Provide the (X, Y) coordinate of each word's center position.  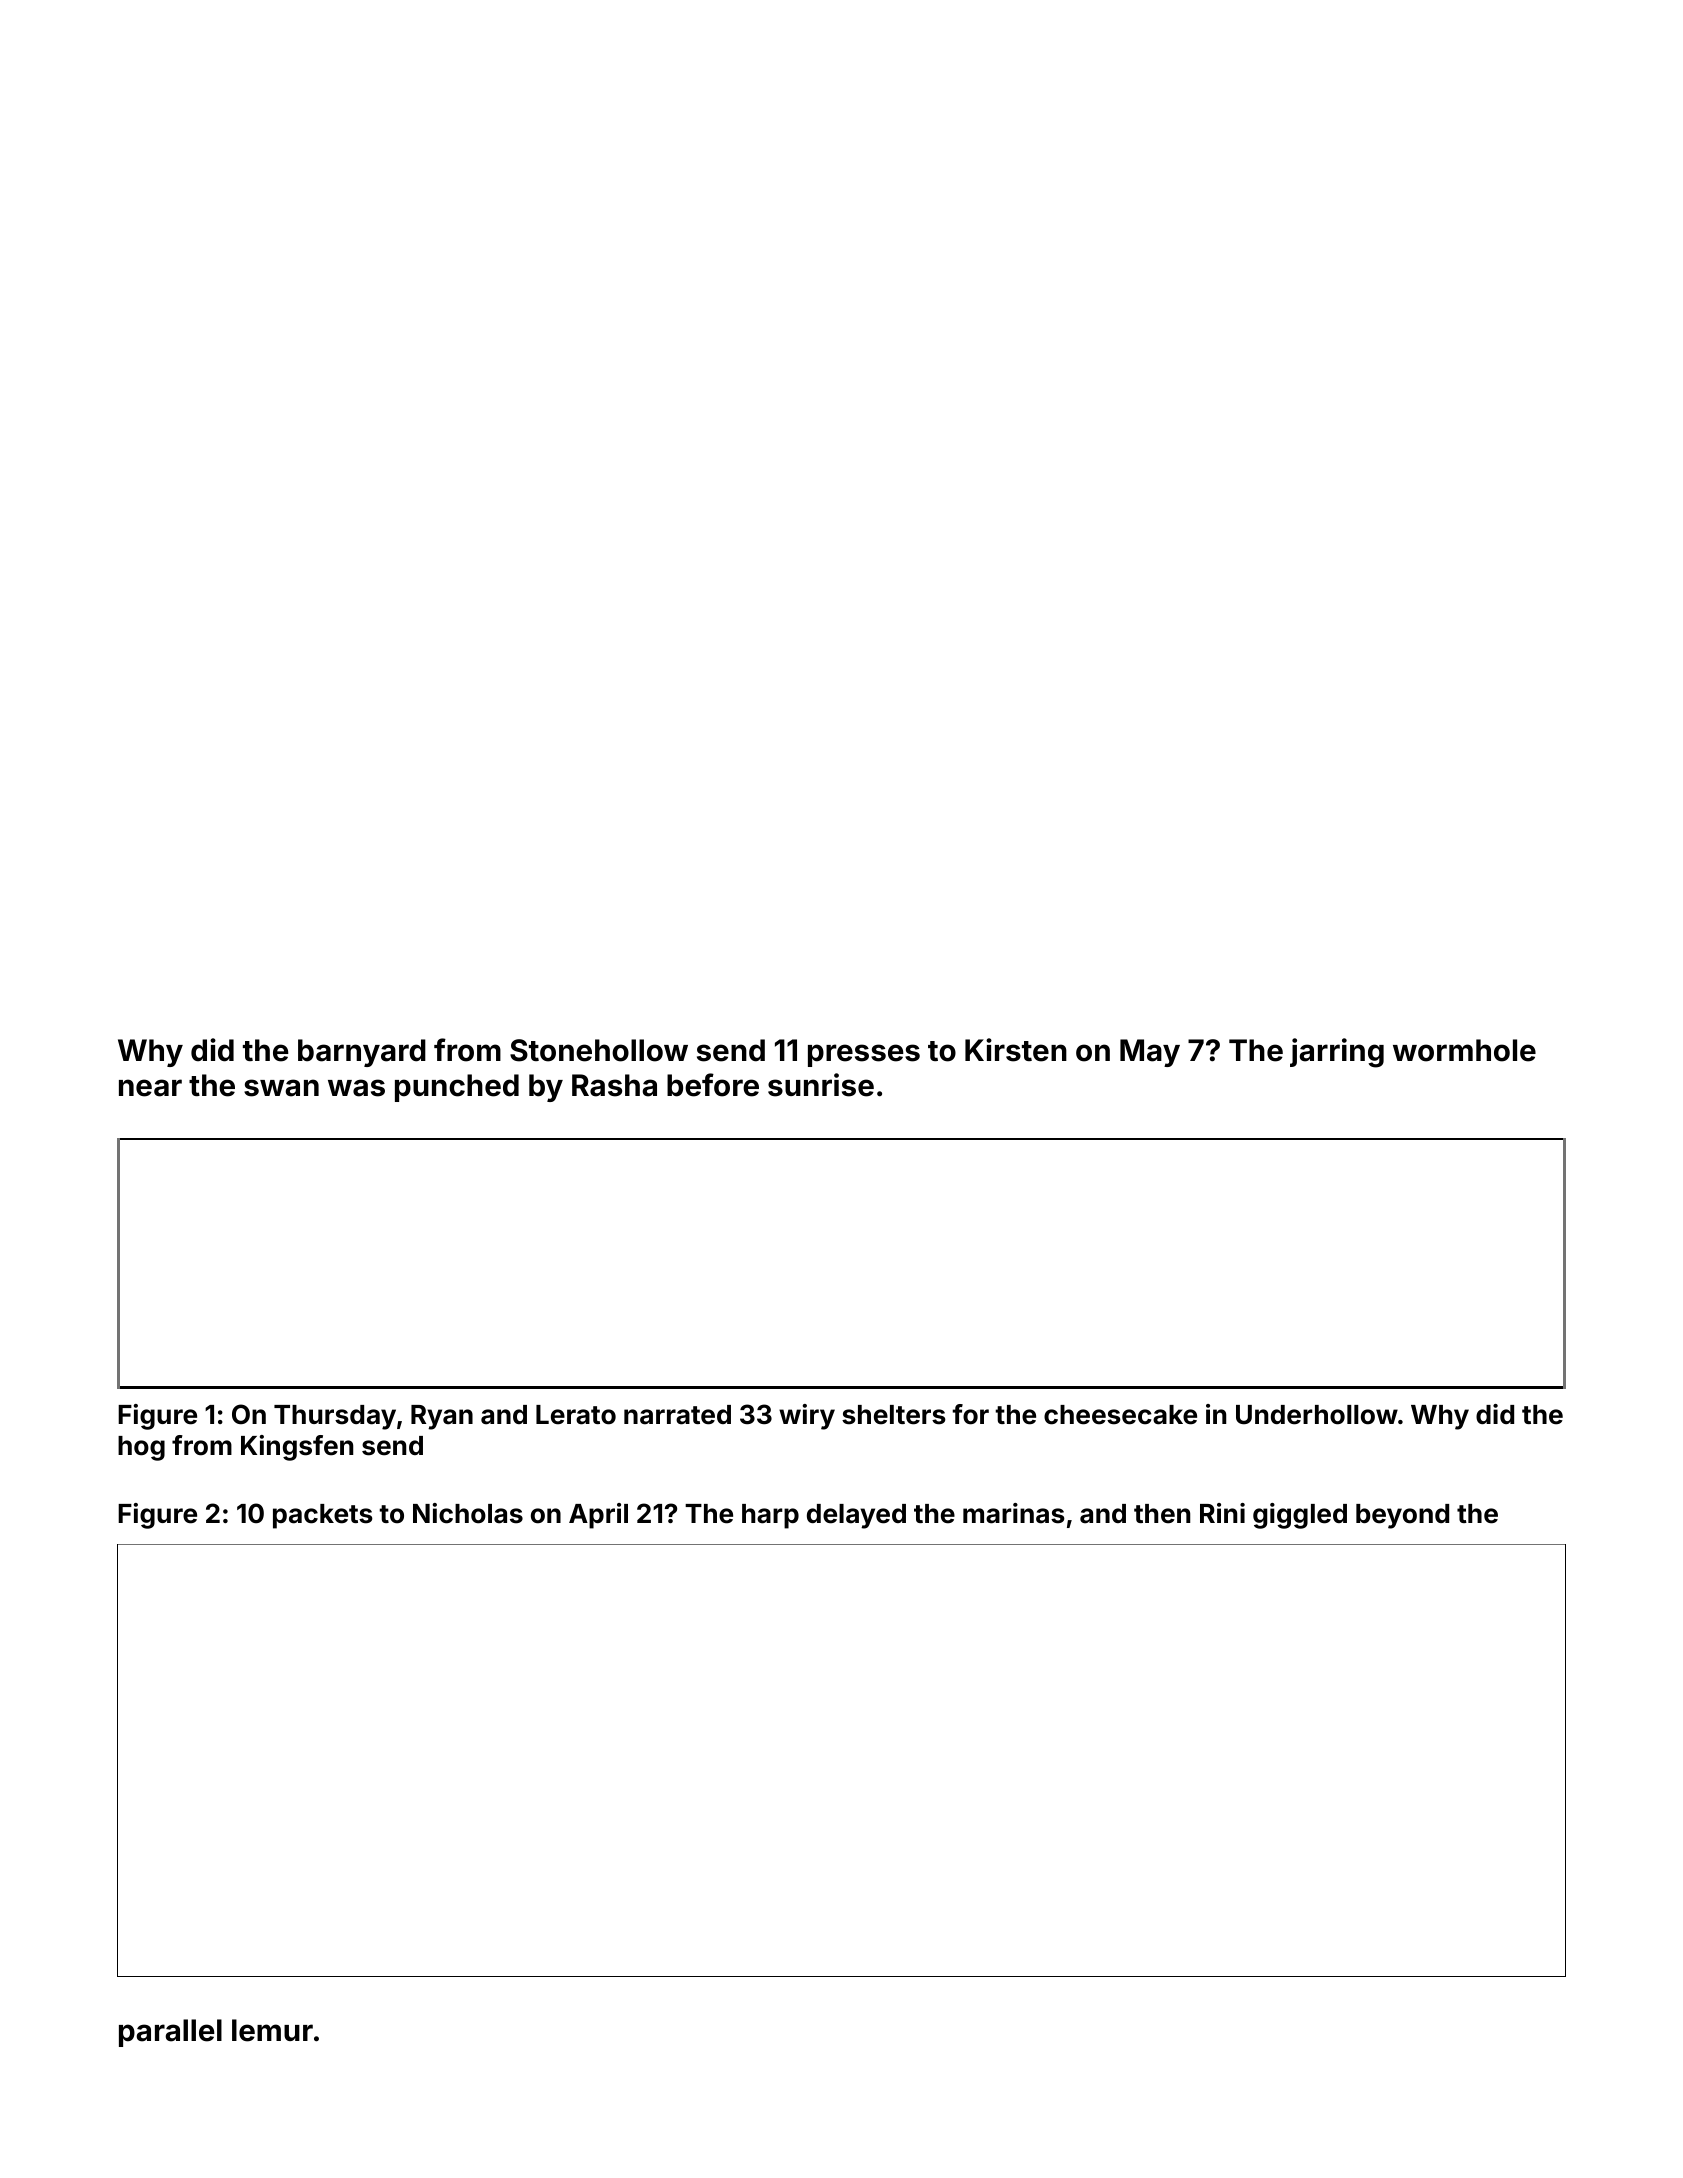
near (150, 1088)
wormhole (1464, 1050)
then (1162, 1514)
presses (864, 1055)
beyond (1402, 1516)
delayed (856, 1516)
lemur (272, 2030)
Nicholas (468, 1513)
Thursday (335, 1417)
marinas (1014, 1513)
